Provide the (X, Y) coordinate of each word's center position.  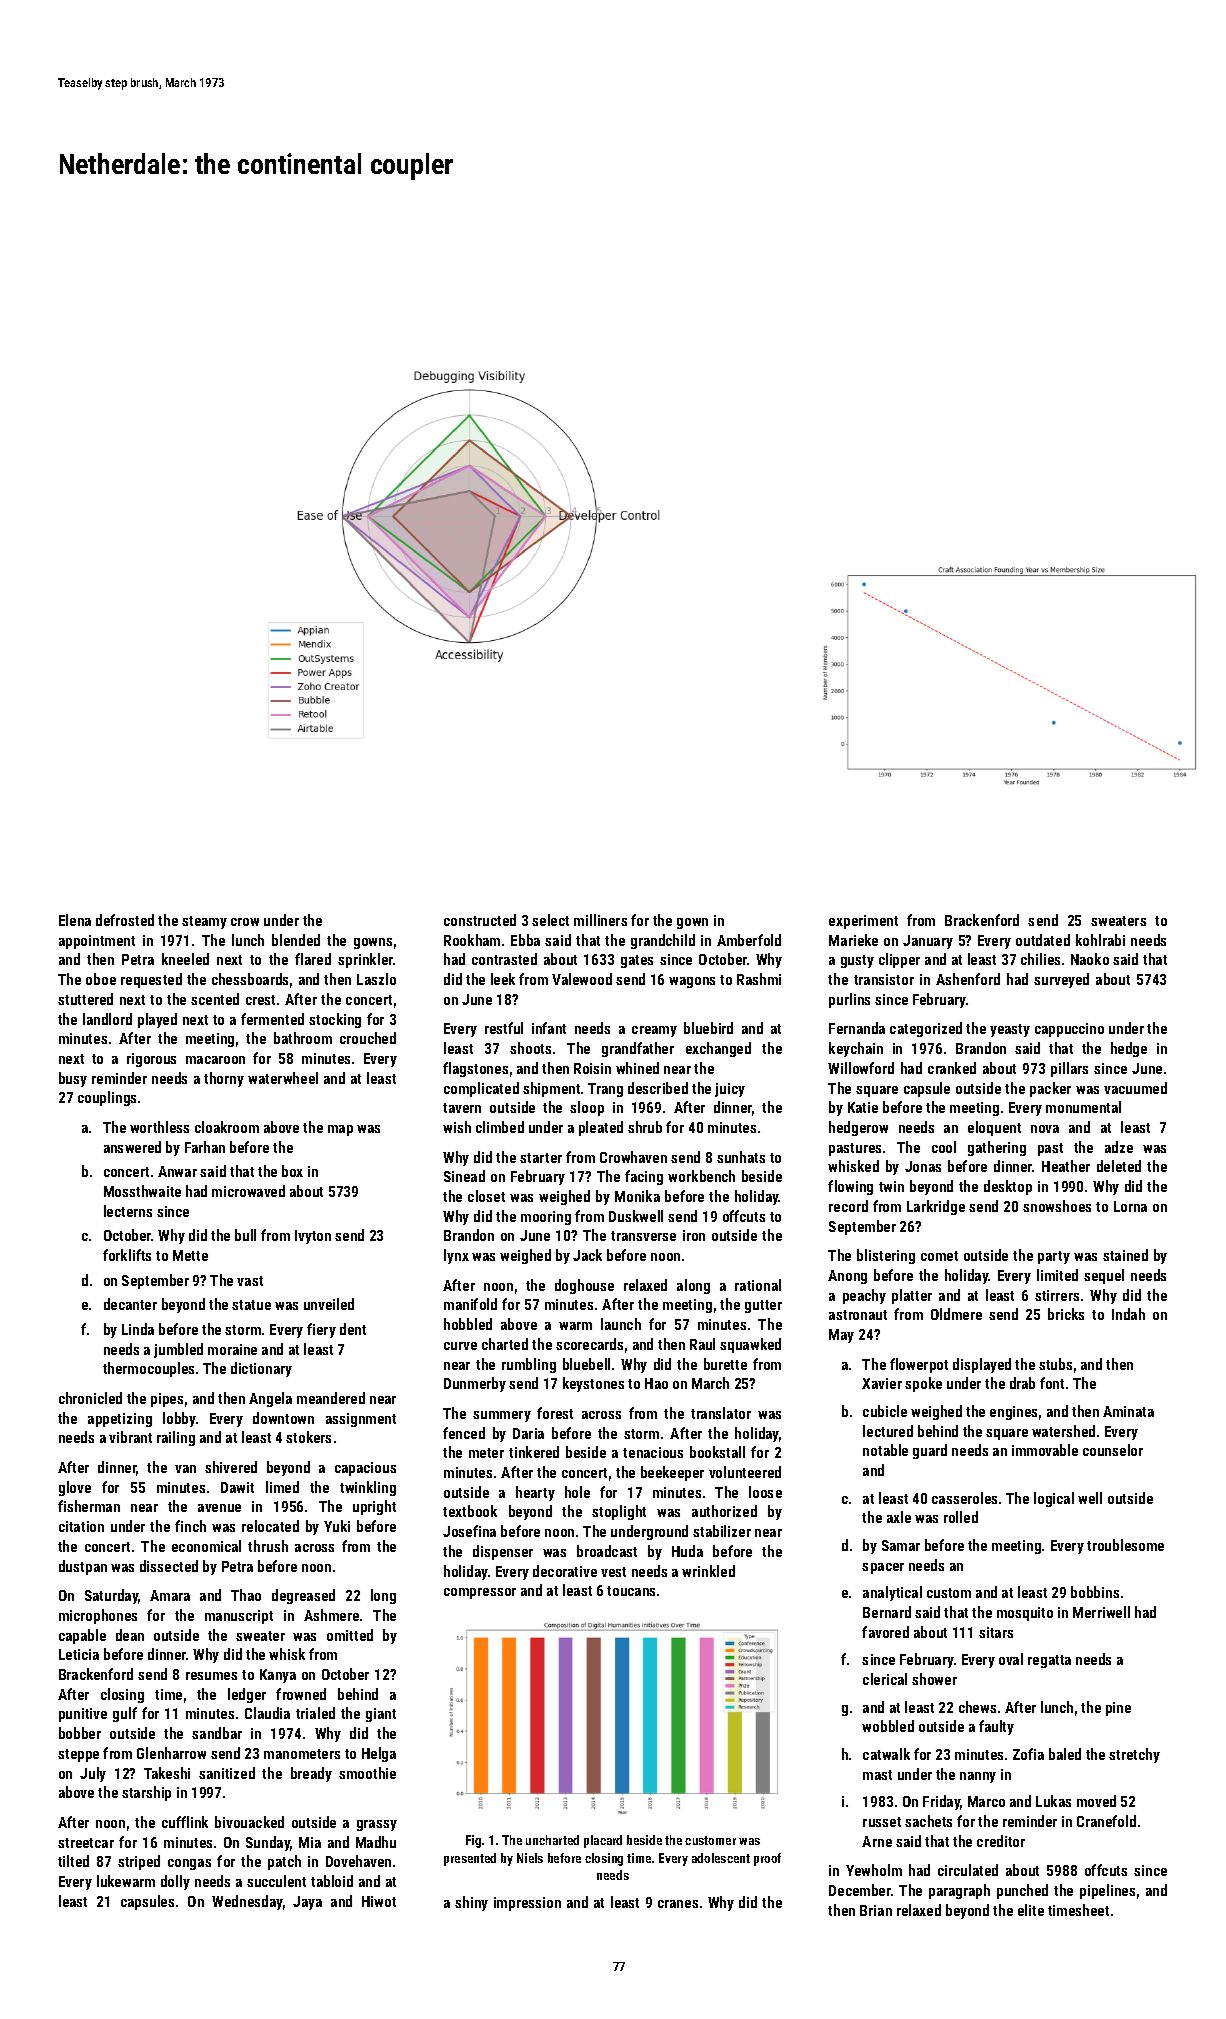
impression (527, 1904)
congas (189, 1864)
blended (296, 940)
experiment (863, 922)
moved (1096, 1801)
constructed (480, 920)
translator (721, 1413)
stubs (1055, 1364)
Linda (138, 1329)
